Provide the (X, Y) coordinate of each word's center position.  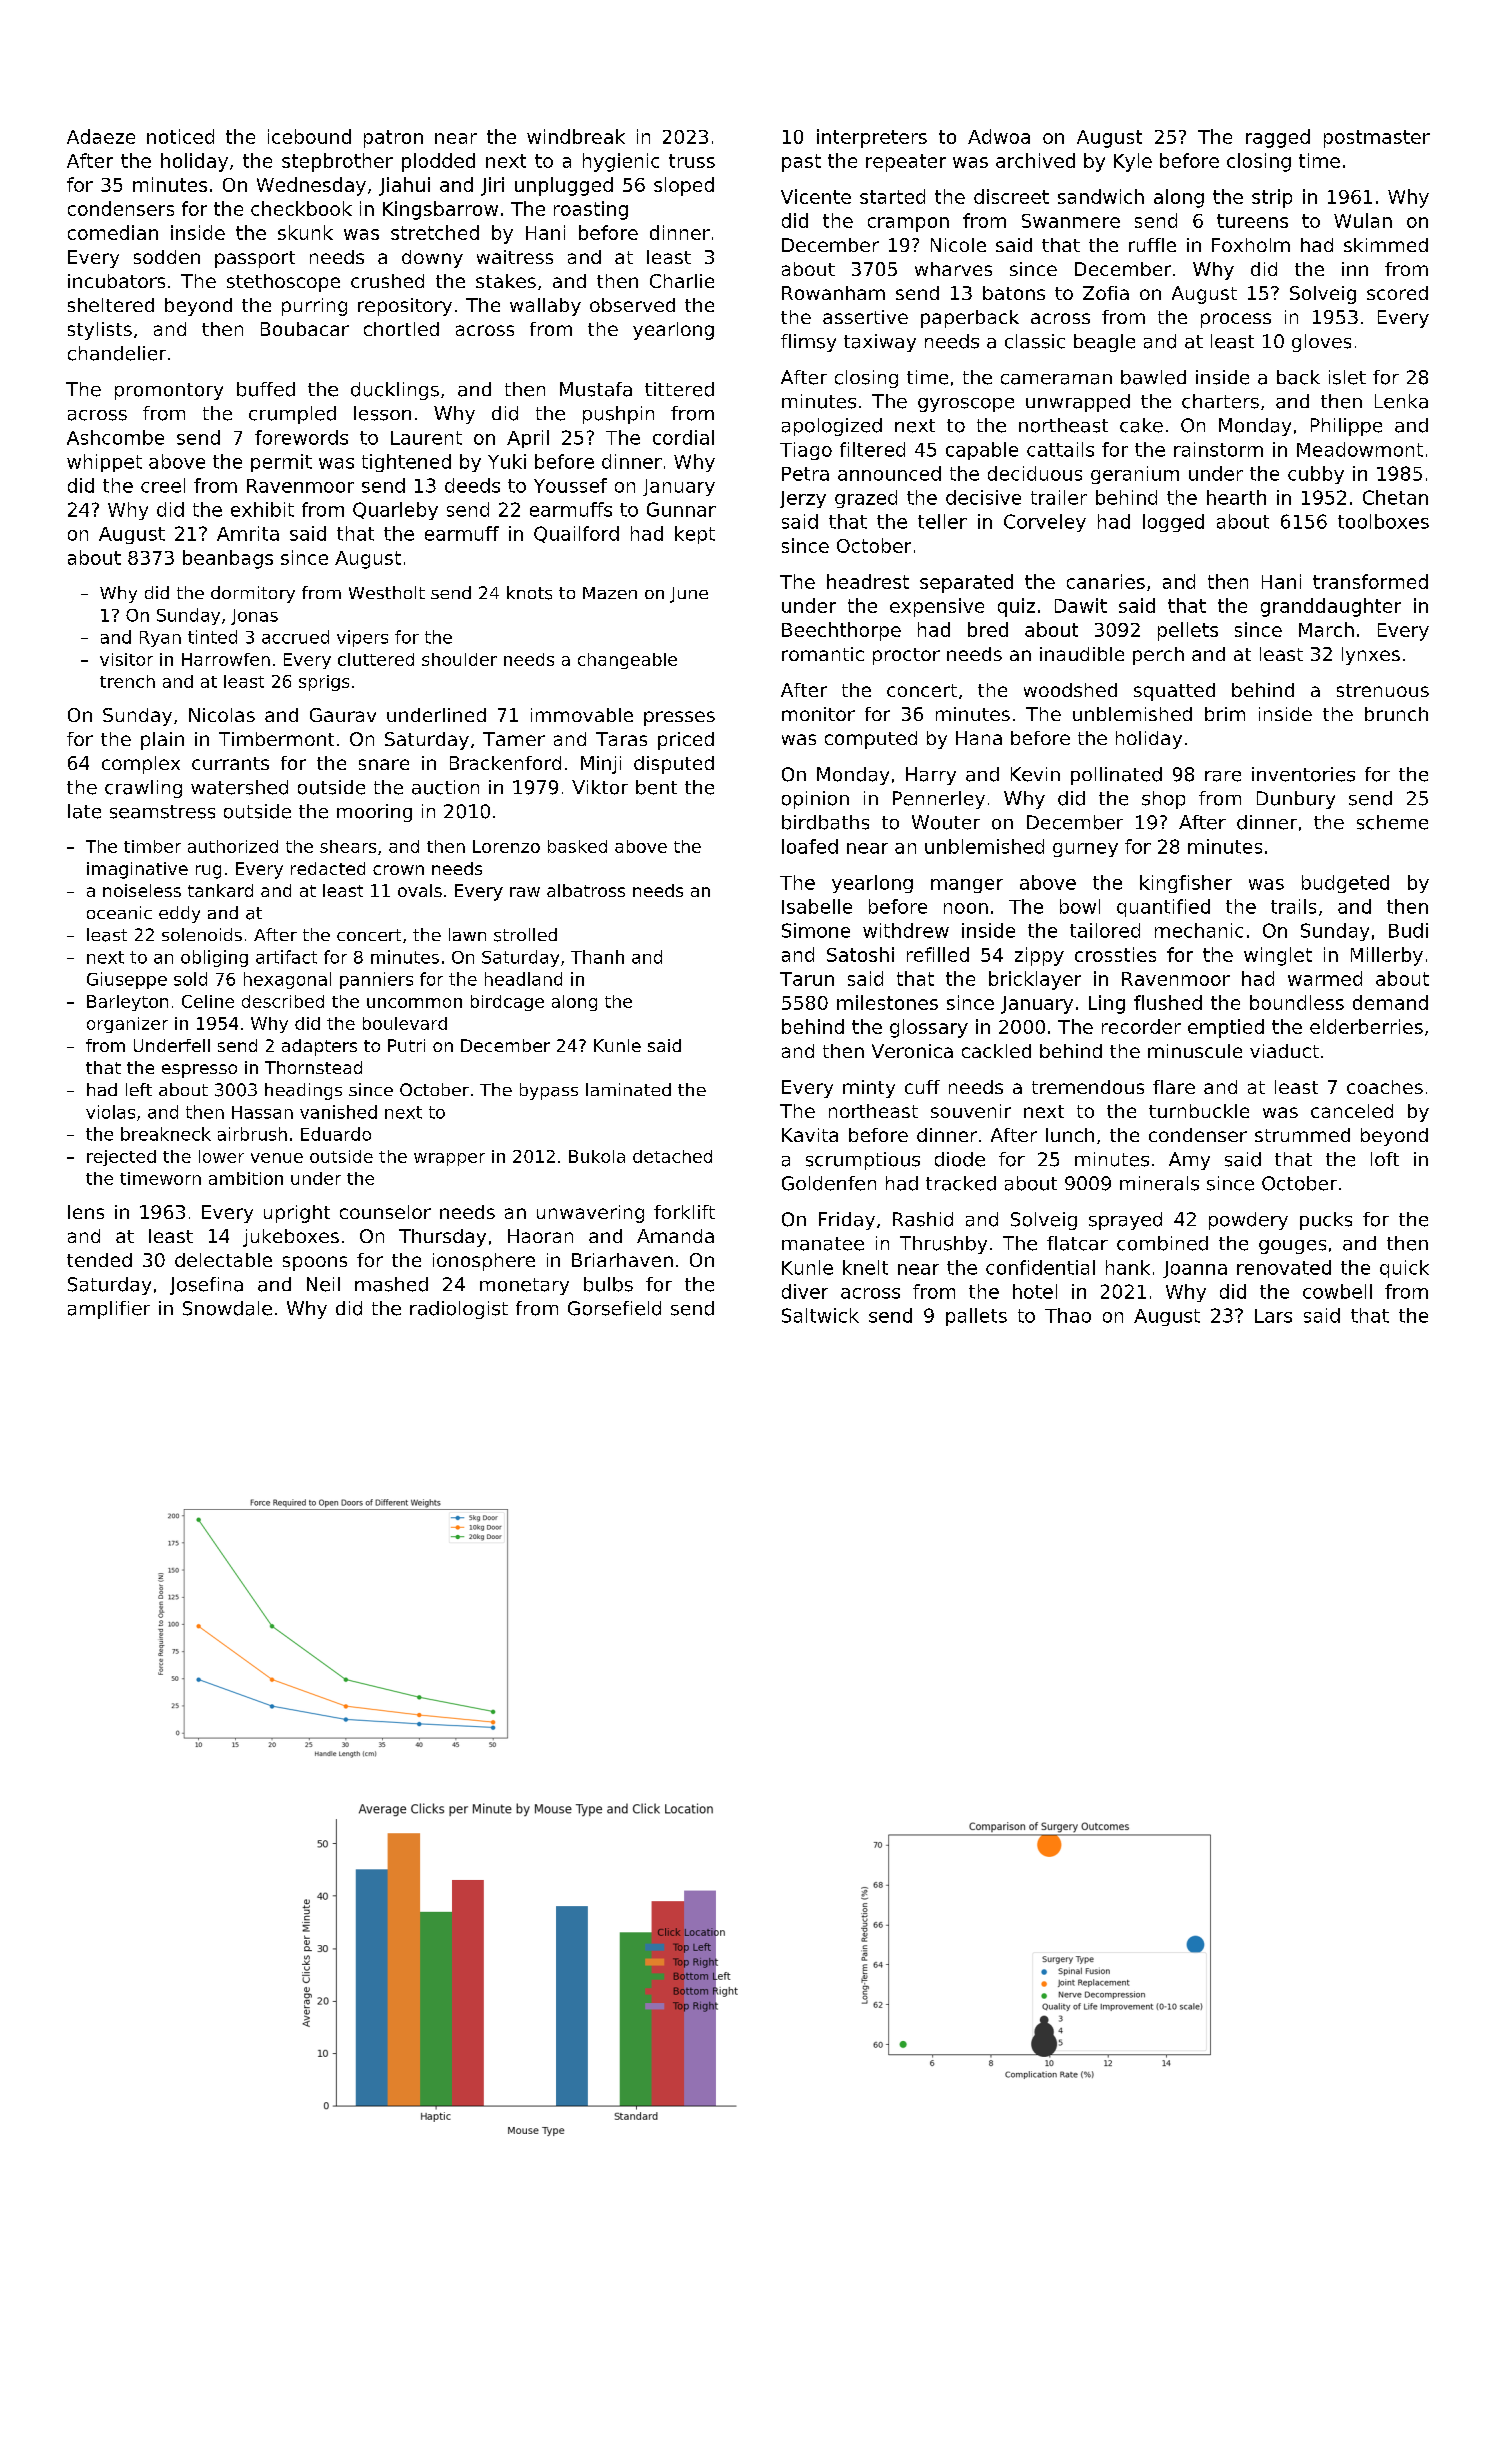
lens (86, 1212)
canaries (1106, 581)
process (1236, 320)
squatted (1174, 692)
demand (1390, 1002)
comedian (113, 232)
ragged (1278, 138)
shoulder (459, 659)
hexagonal (287, 980)
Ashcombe (115, 437)
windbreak (576, 136)
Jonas (254, 617)
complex (141, 765)
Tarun (807, 979)
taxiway (880, 343)
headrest (868, 581)
